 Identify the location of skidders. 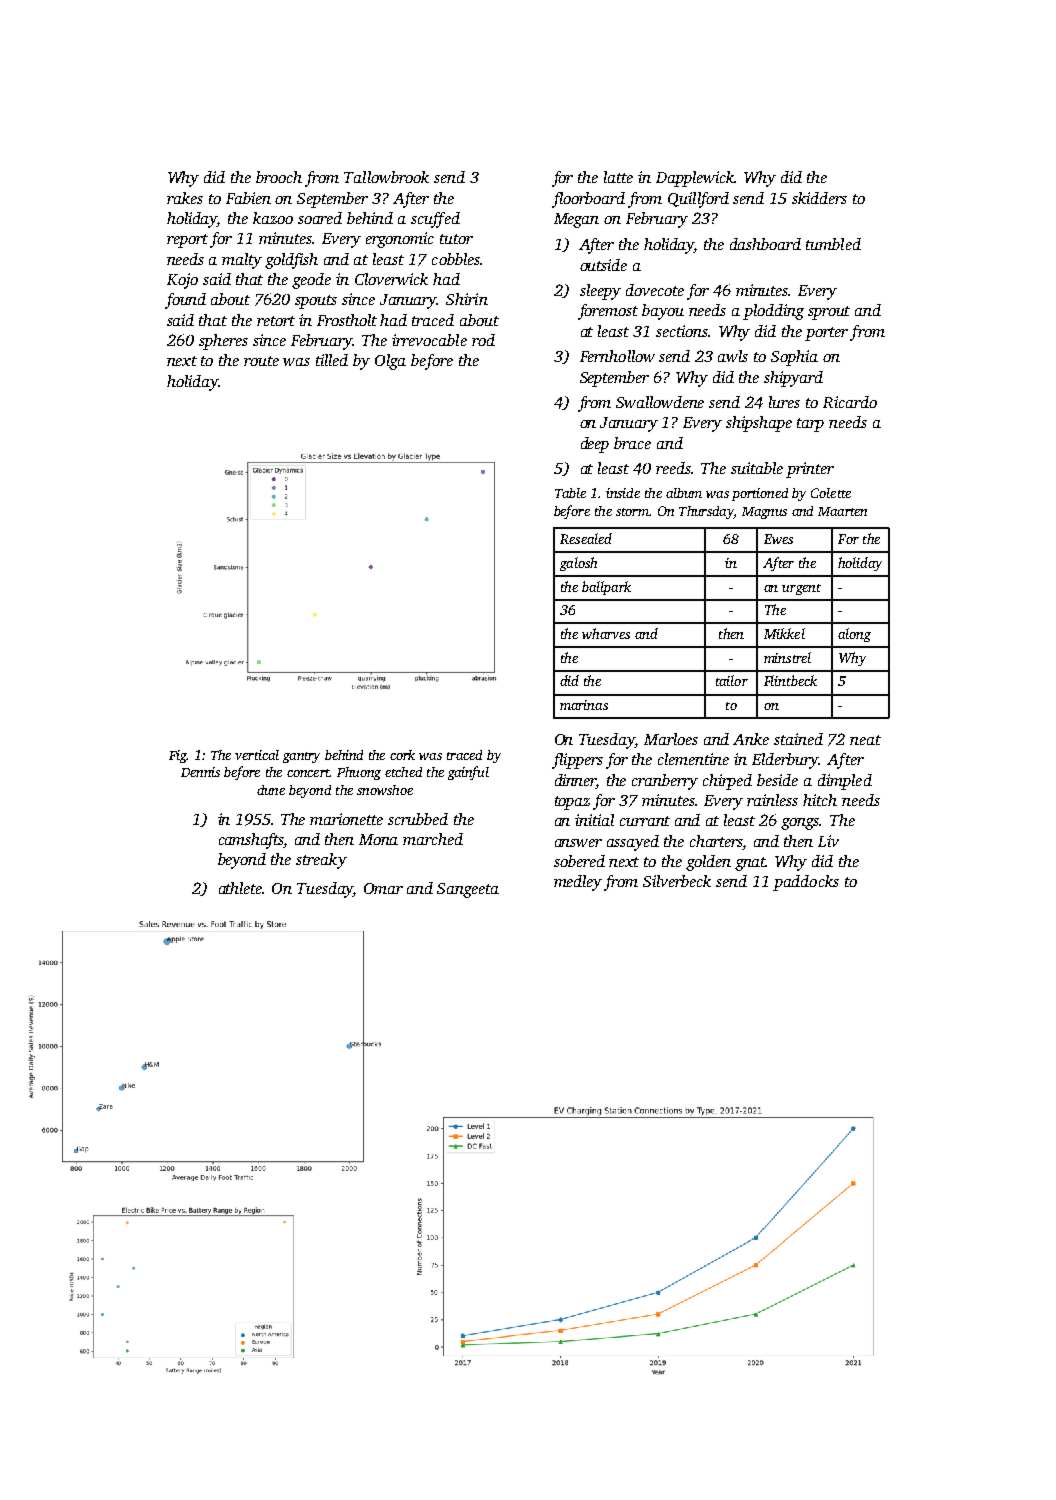
(819, 198).
